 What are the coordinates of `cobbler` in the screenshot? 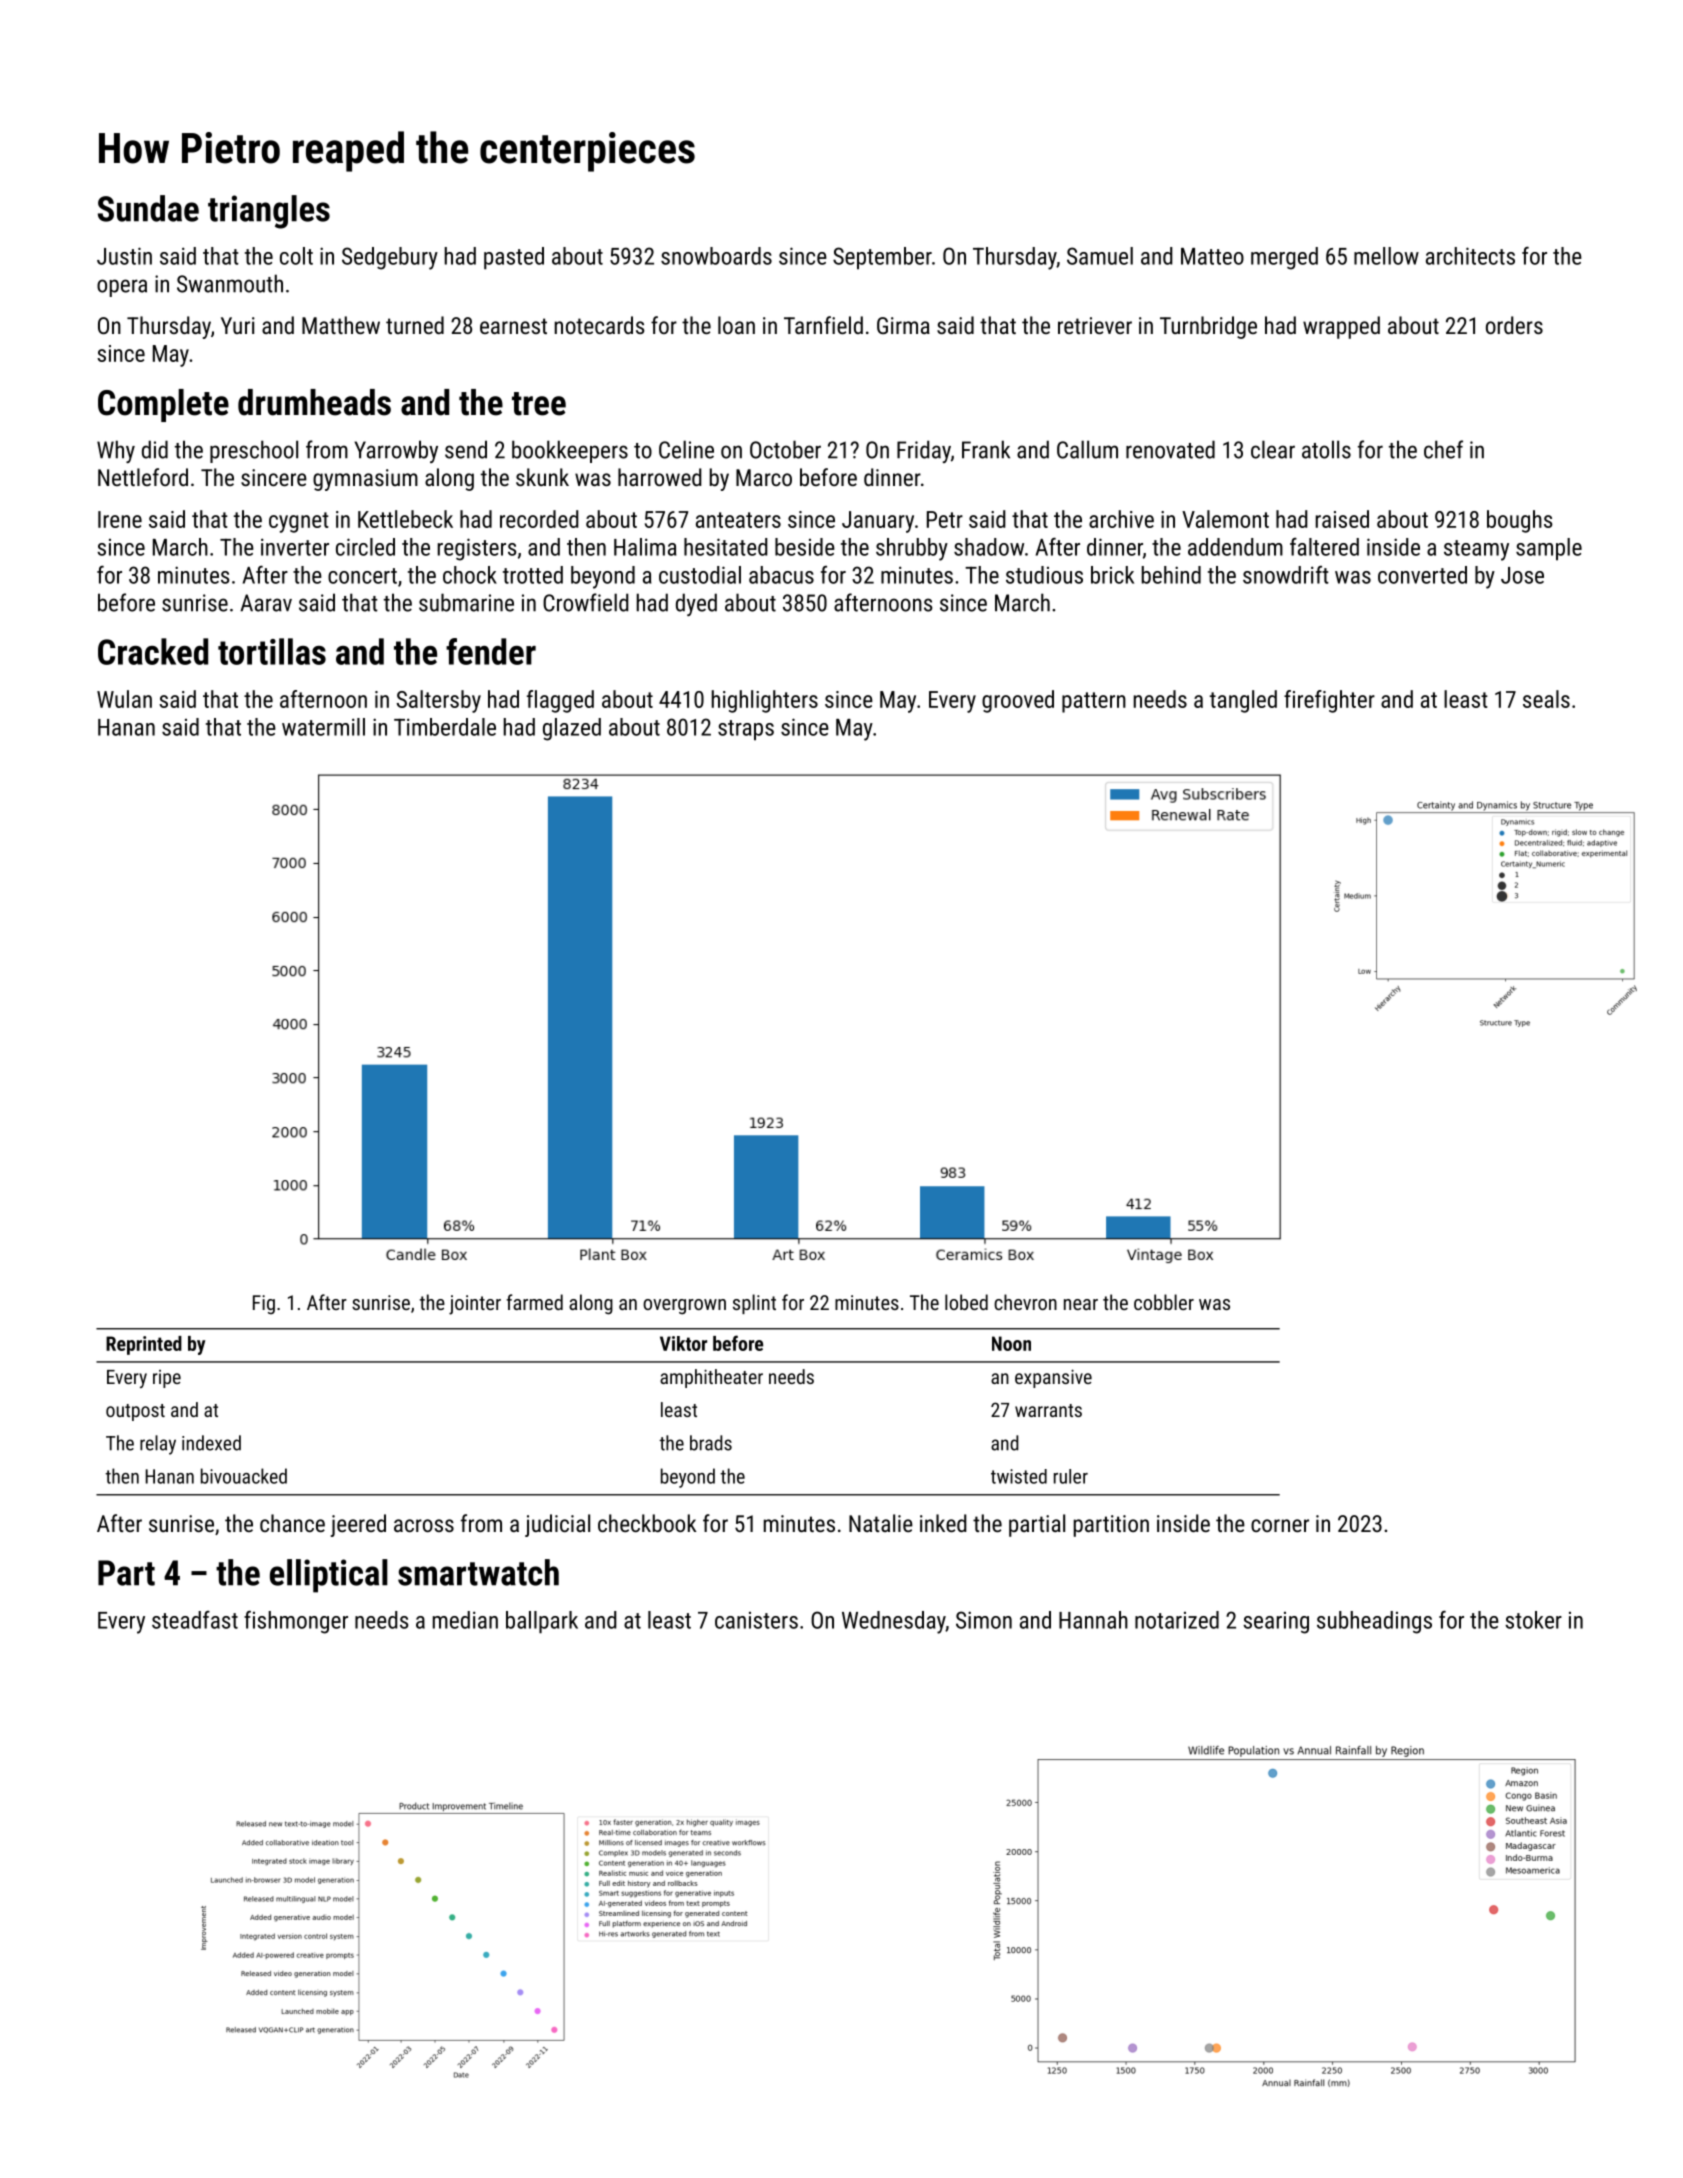 It's located at (1164, 1302).
